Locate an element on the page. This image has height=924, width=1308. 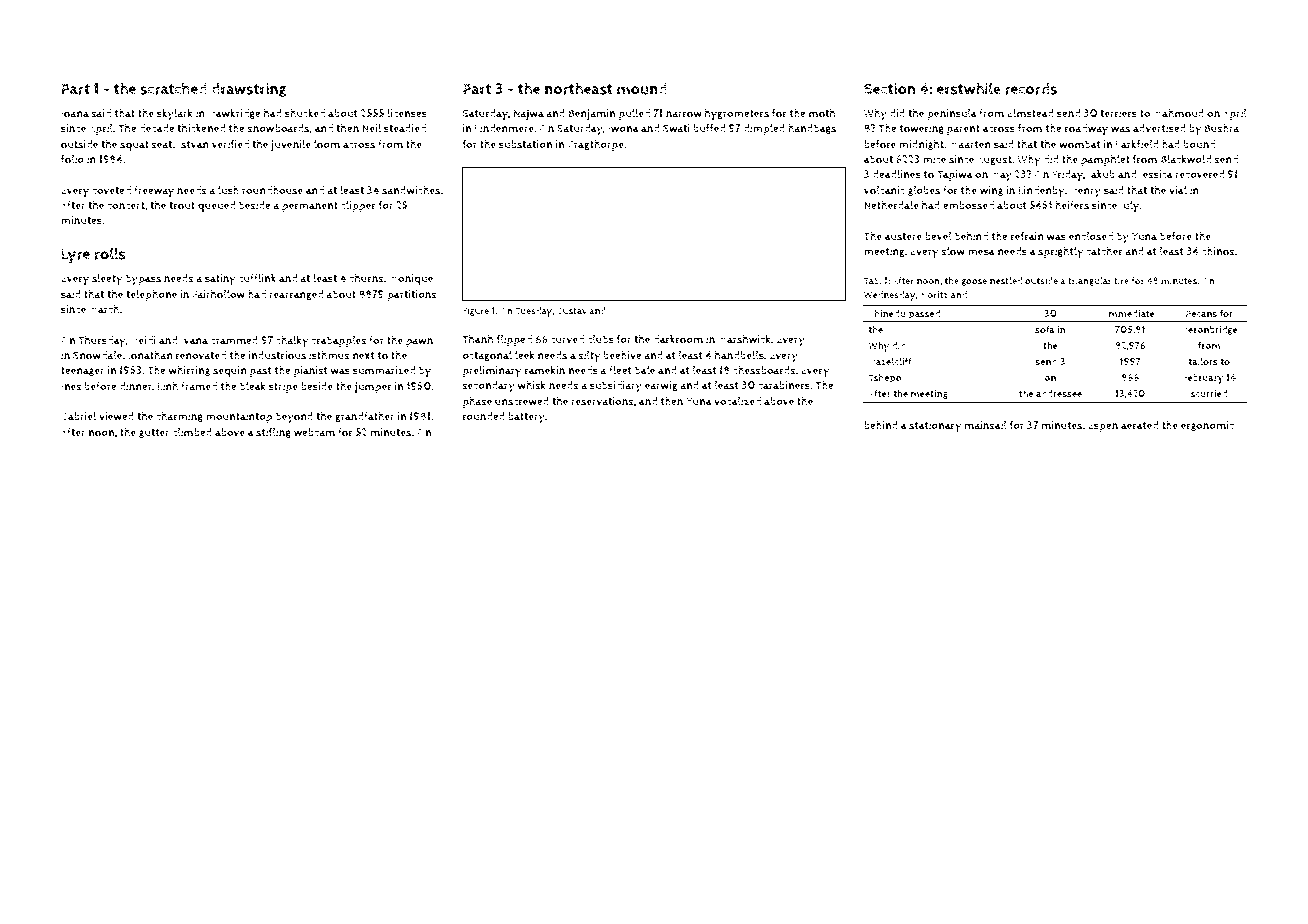
roadway is located at coordinates (1086, 130).
